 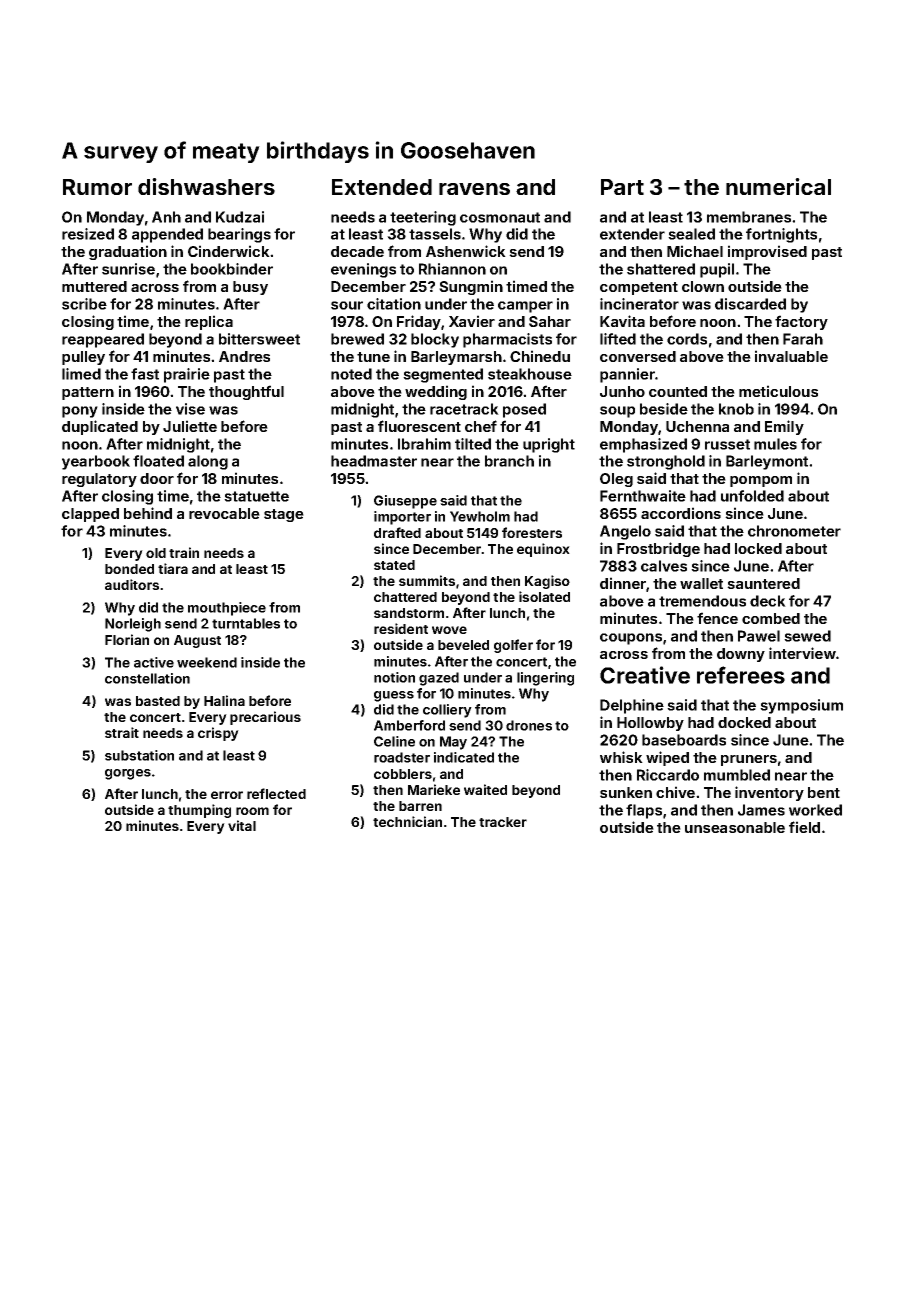 I want to click on fence, so click(x=717, y=618).
